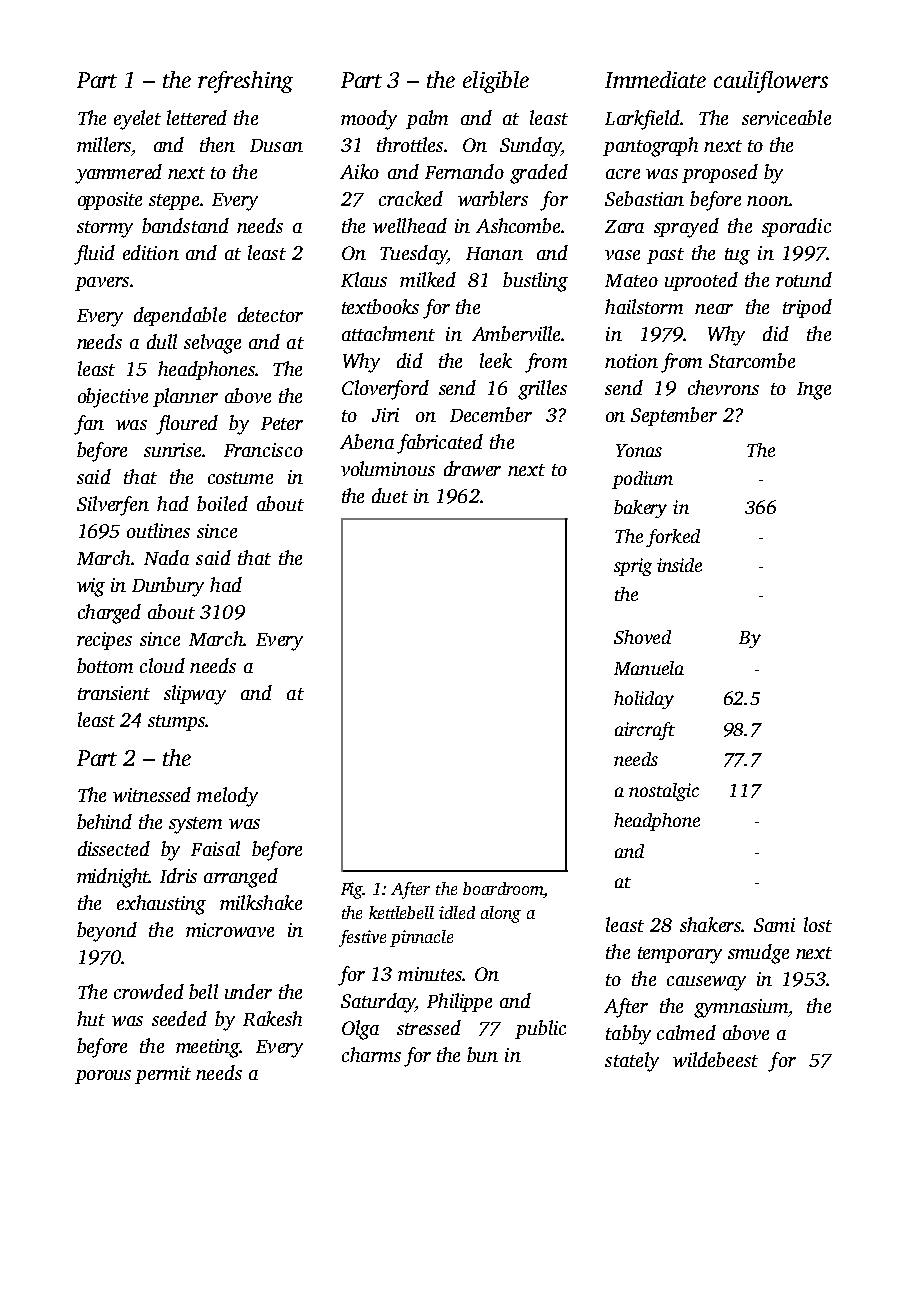  What do you see at coordinates (240, 478) in the page?
I see `costume` at bounding box center [240, 478].
